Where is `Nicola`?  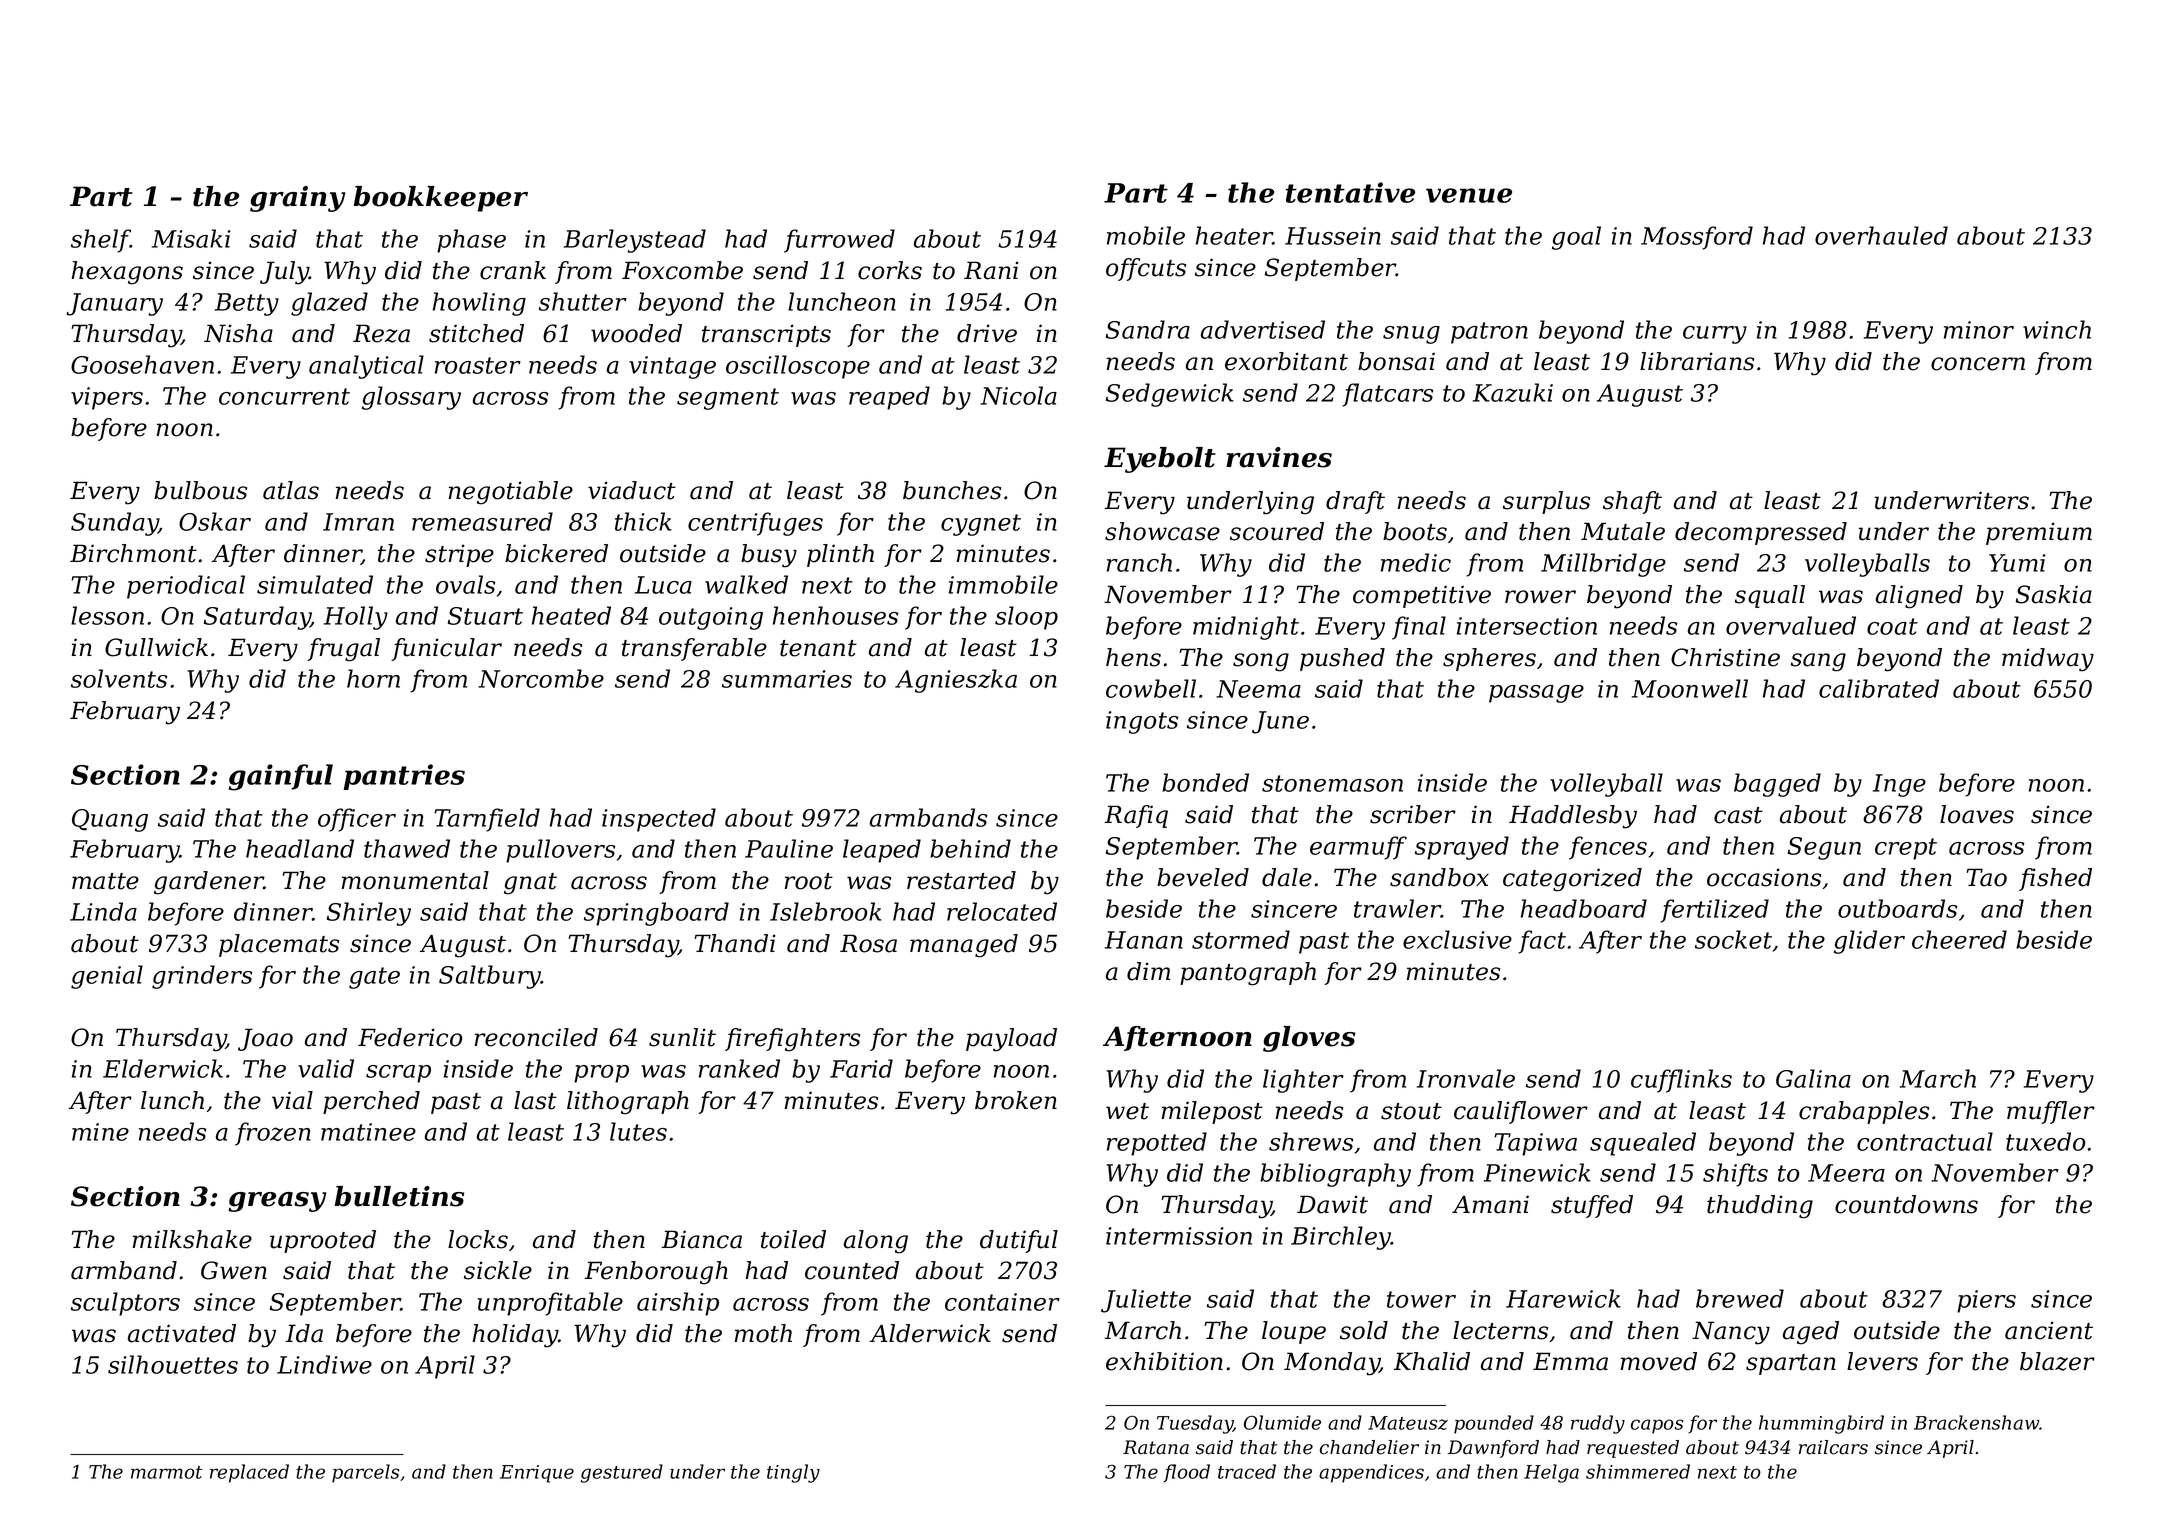
Nicola is located at coordinates (1018, 395).
